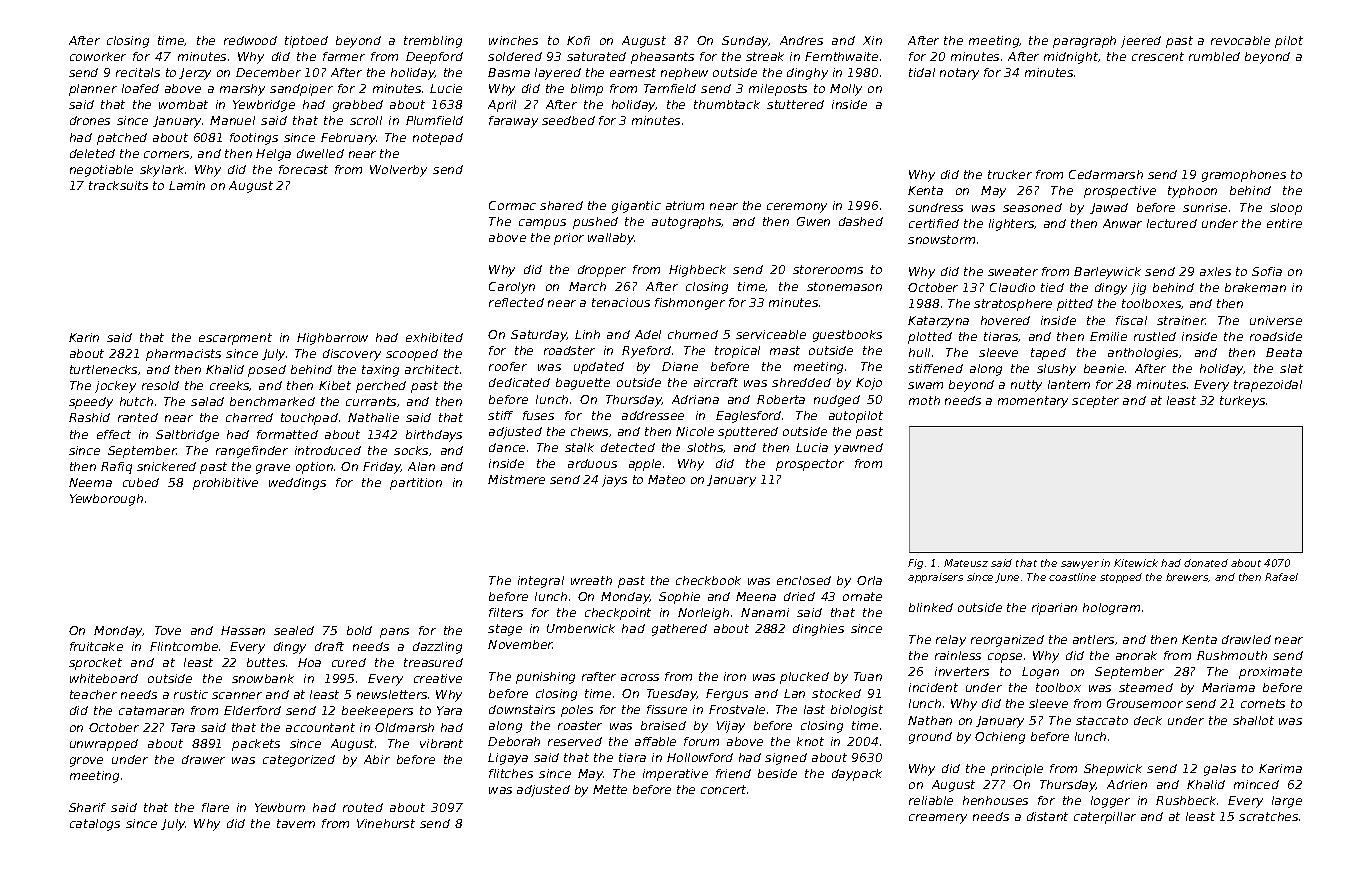  Describe the element at coordinates (1084, 42) in the screenshot. I see `paragraph` at that location.
